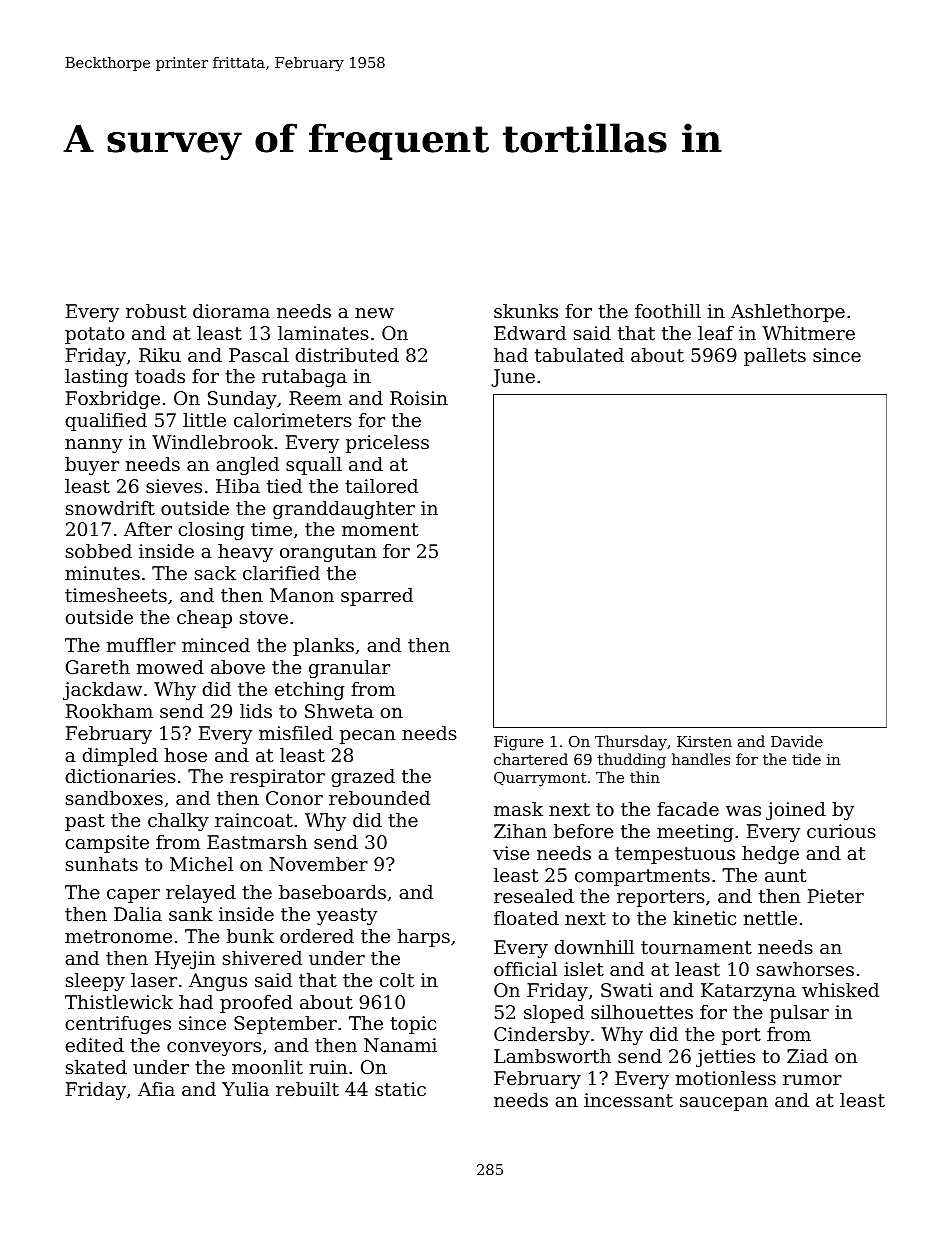 This screenshot has height=1233, width=952. I want to click on ordered, so click(317, 936).
